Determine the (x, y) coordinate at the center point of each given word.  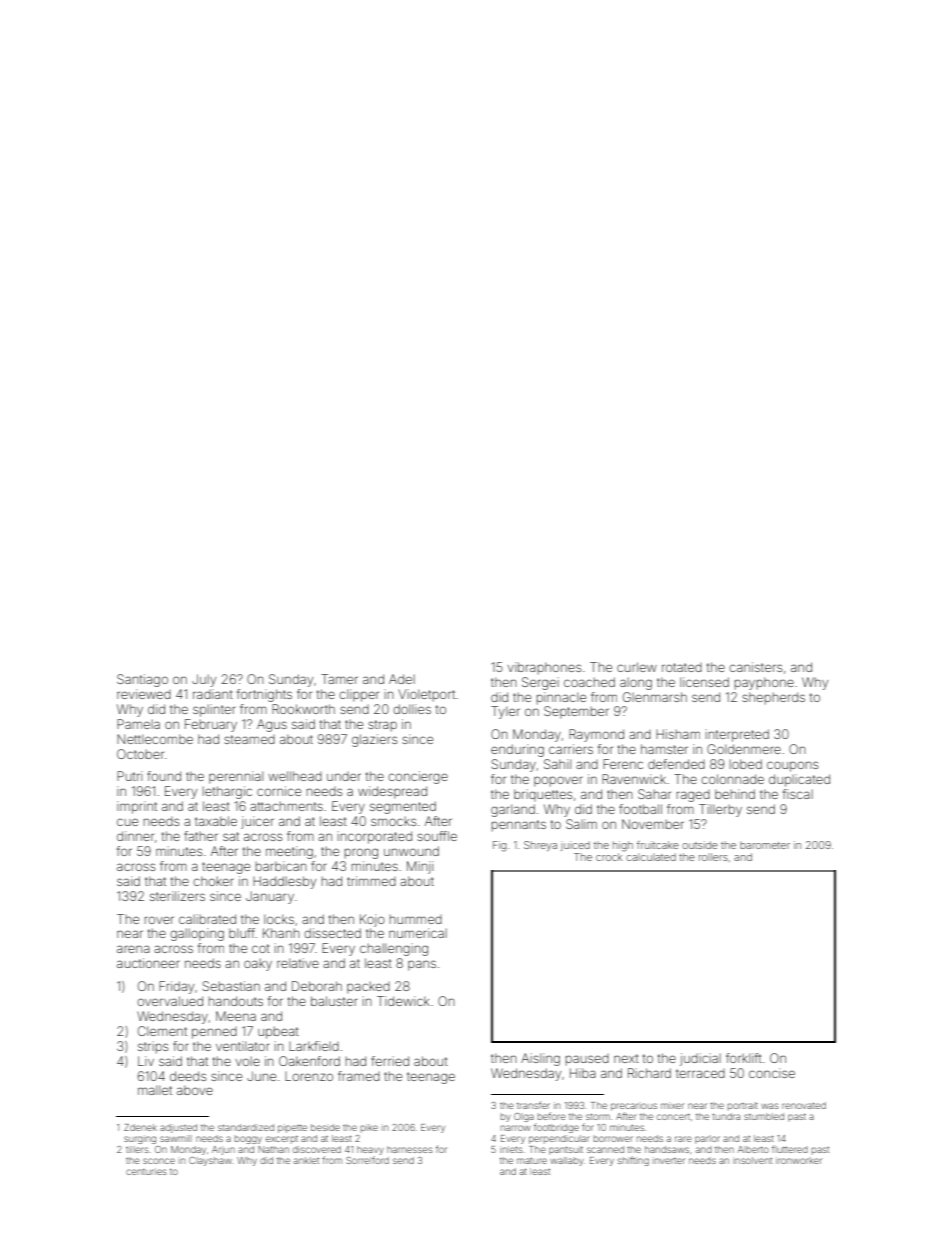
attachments (286, 806)
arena (133, 949)
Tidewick (403, 1001)
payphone (764, 683)
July (204, 680)
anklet (306, 1160)
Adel (402, 679)
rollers (713, 857)
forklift (744, 1058)
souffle (437, 836)
